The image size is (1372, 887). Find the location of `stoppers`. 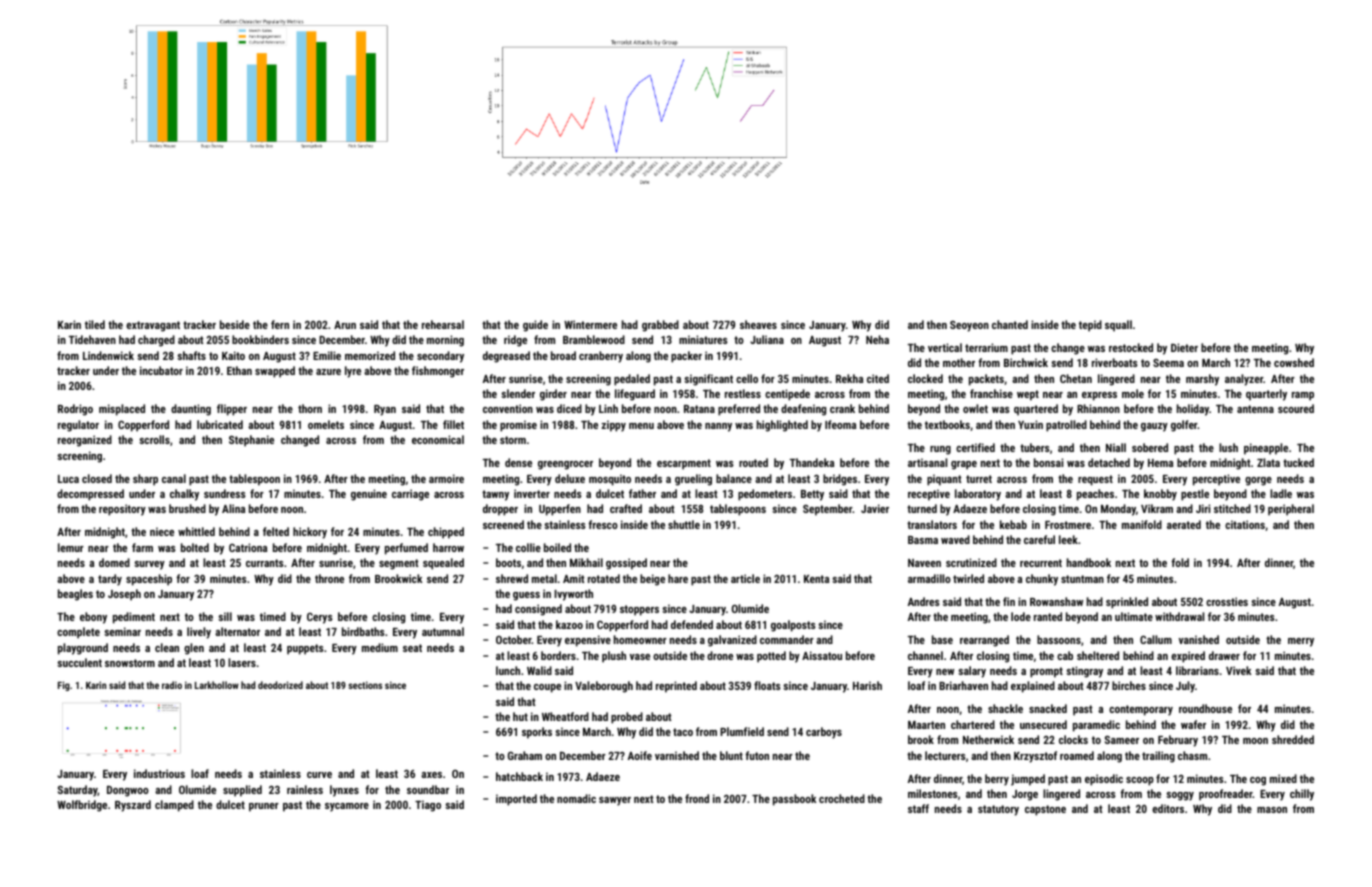

stoppers is located at coordinates (639, 610).
